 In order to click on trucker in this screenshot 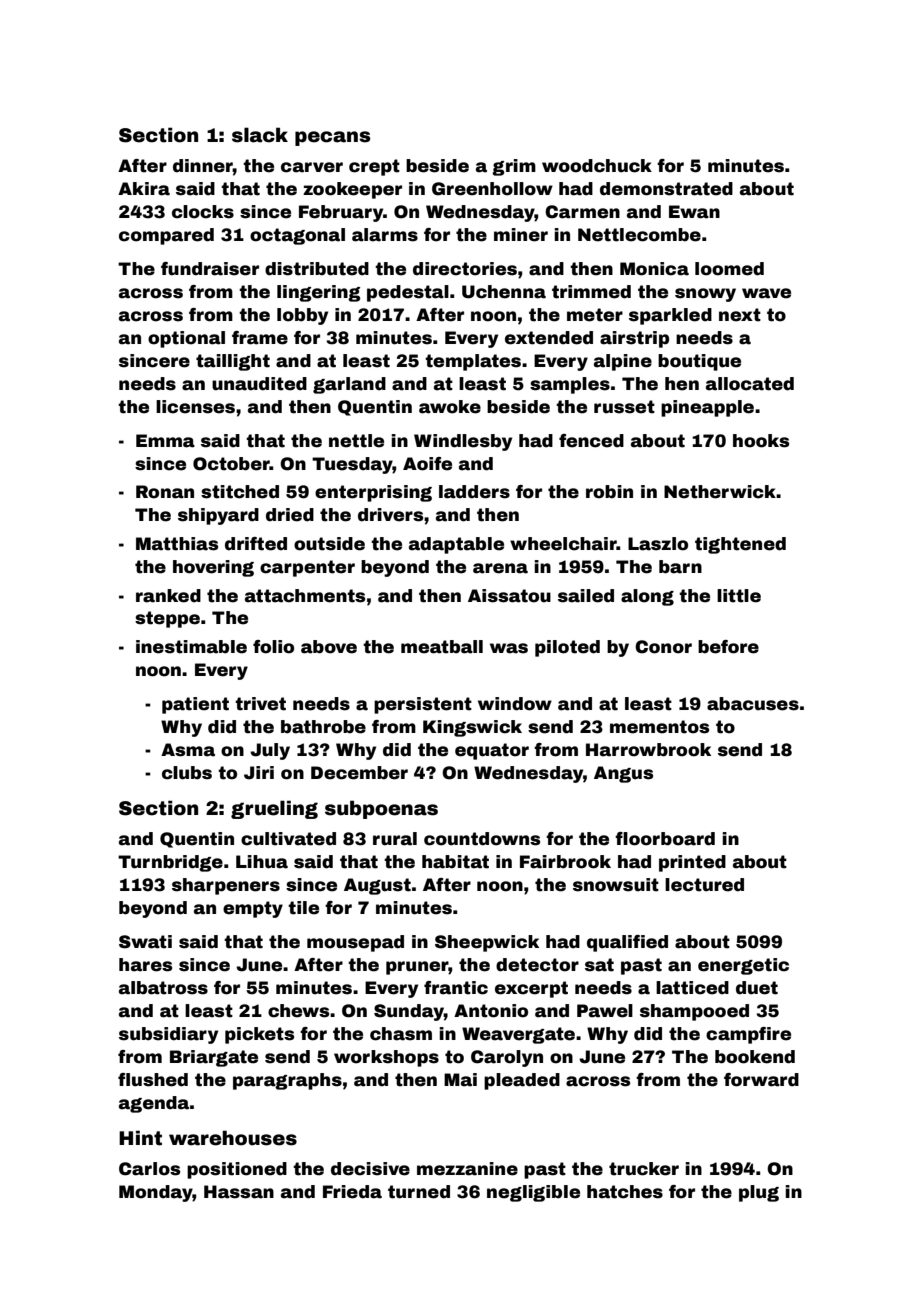, I will do `click(644, 1169)`.
